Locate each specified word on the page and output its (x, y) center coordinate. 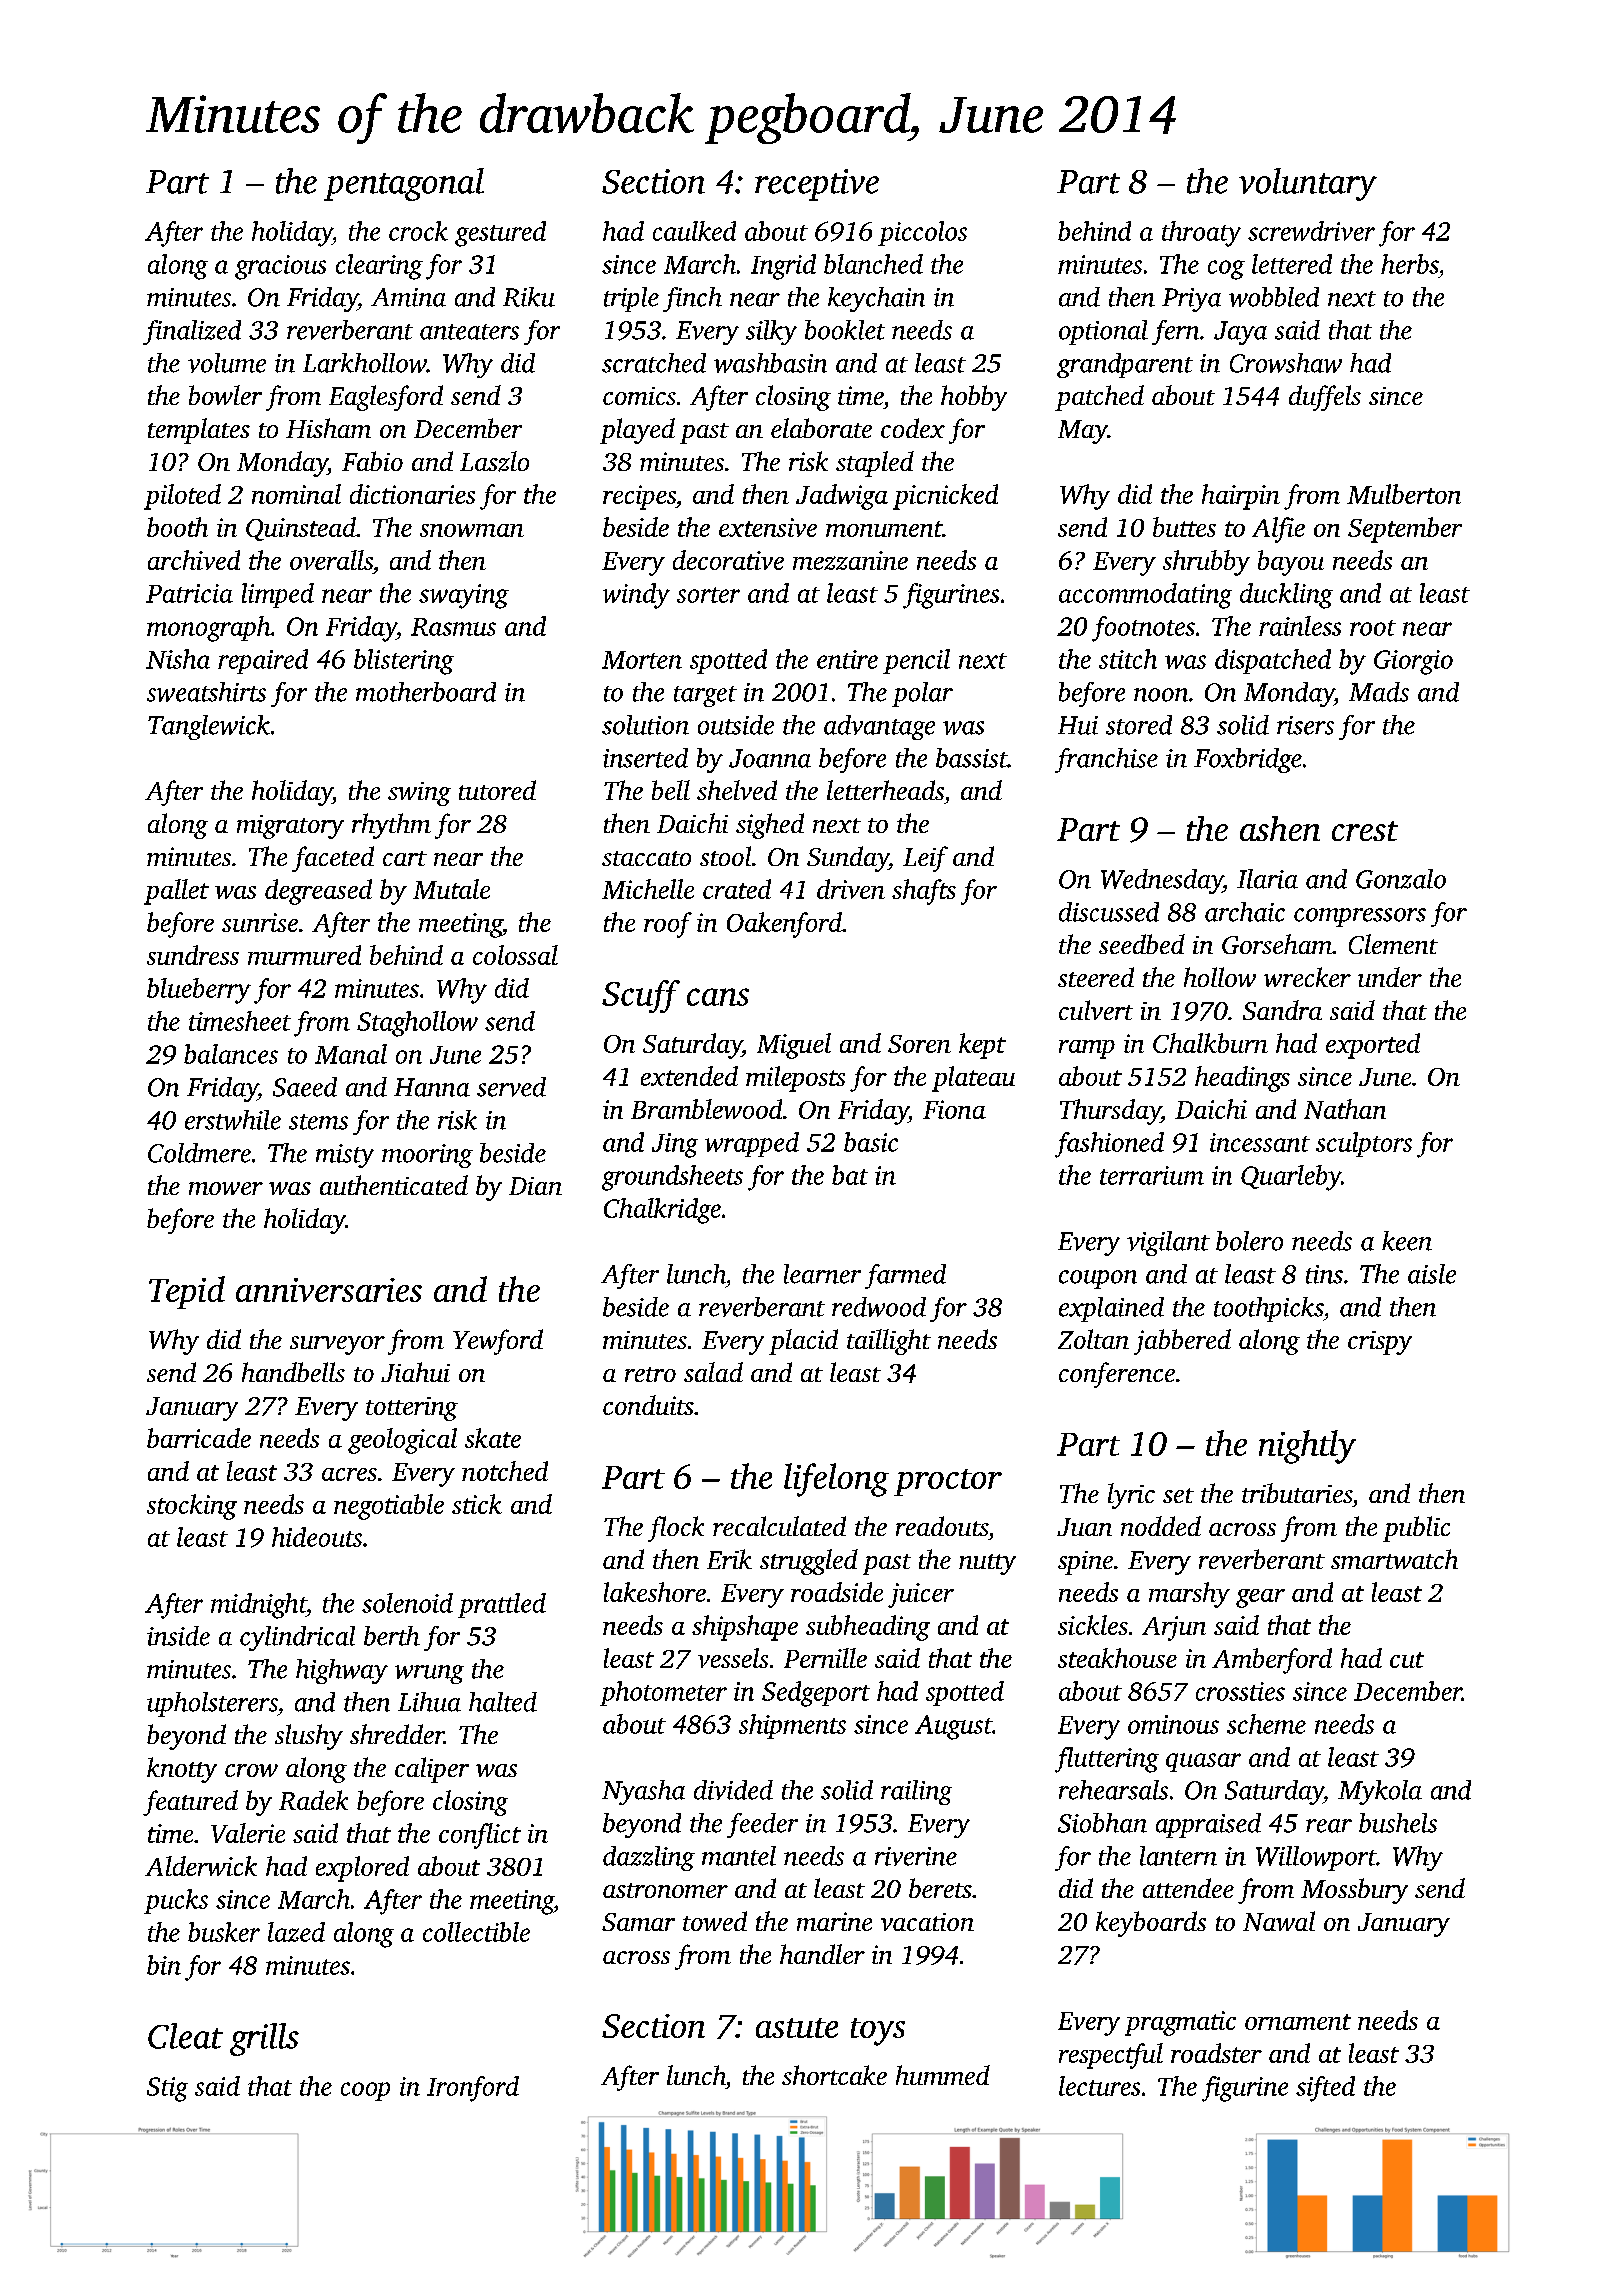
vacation (927, 1922)
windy (636, 596)
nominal (296, 494)
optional (1103, 332)
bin (164, 1965)
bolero (1249, 1241)
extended (689, 1076)
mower (226, 1188)
